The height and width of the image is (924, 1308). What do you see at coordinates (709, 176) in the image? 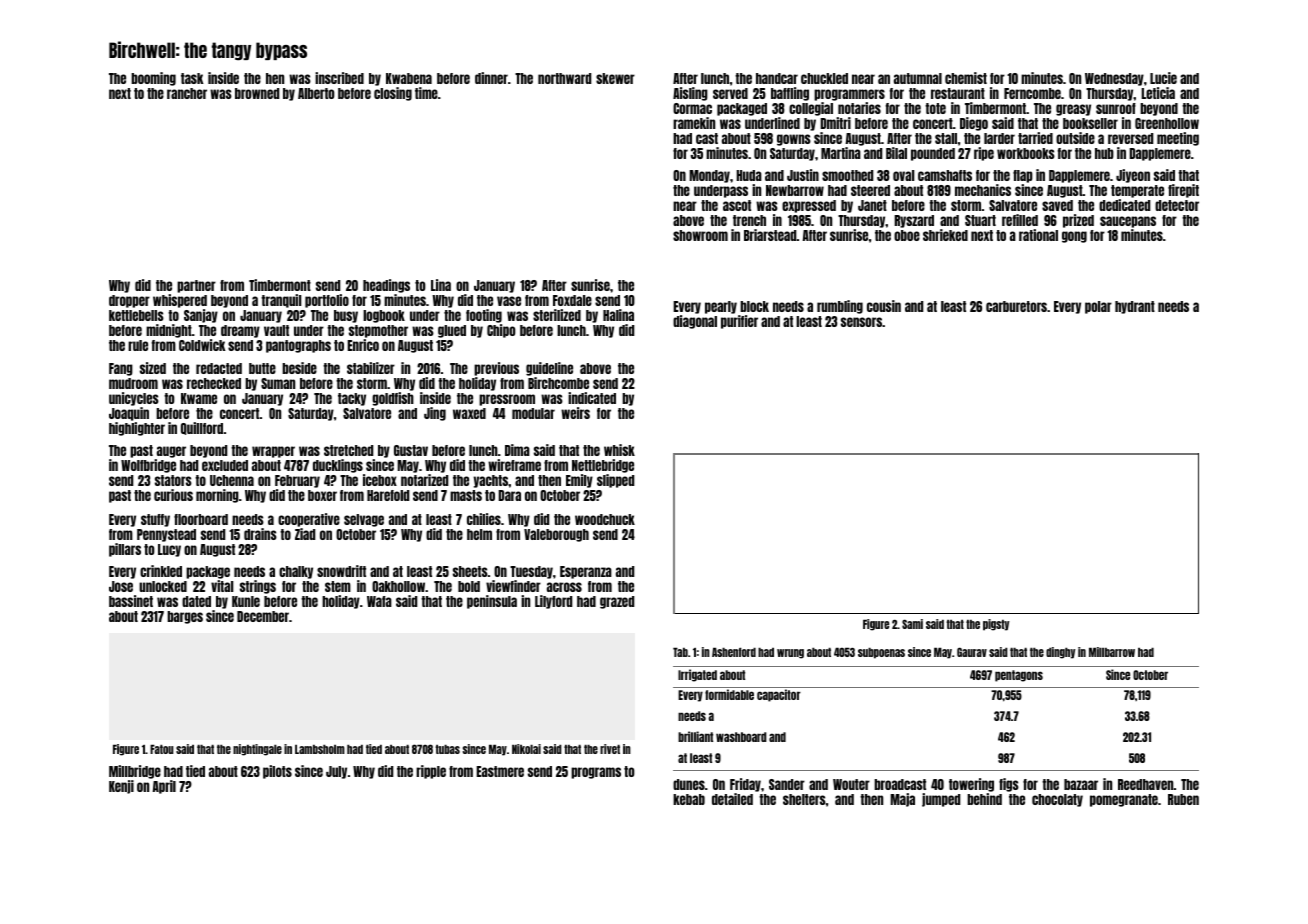
I see `Monday` at bounding box center [709, 176].
